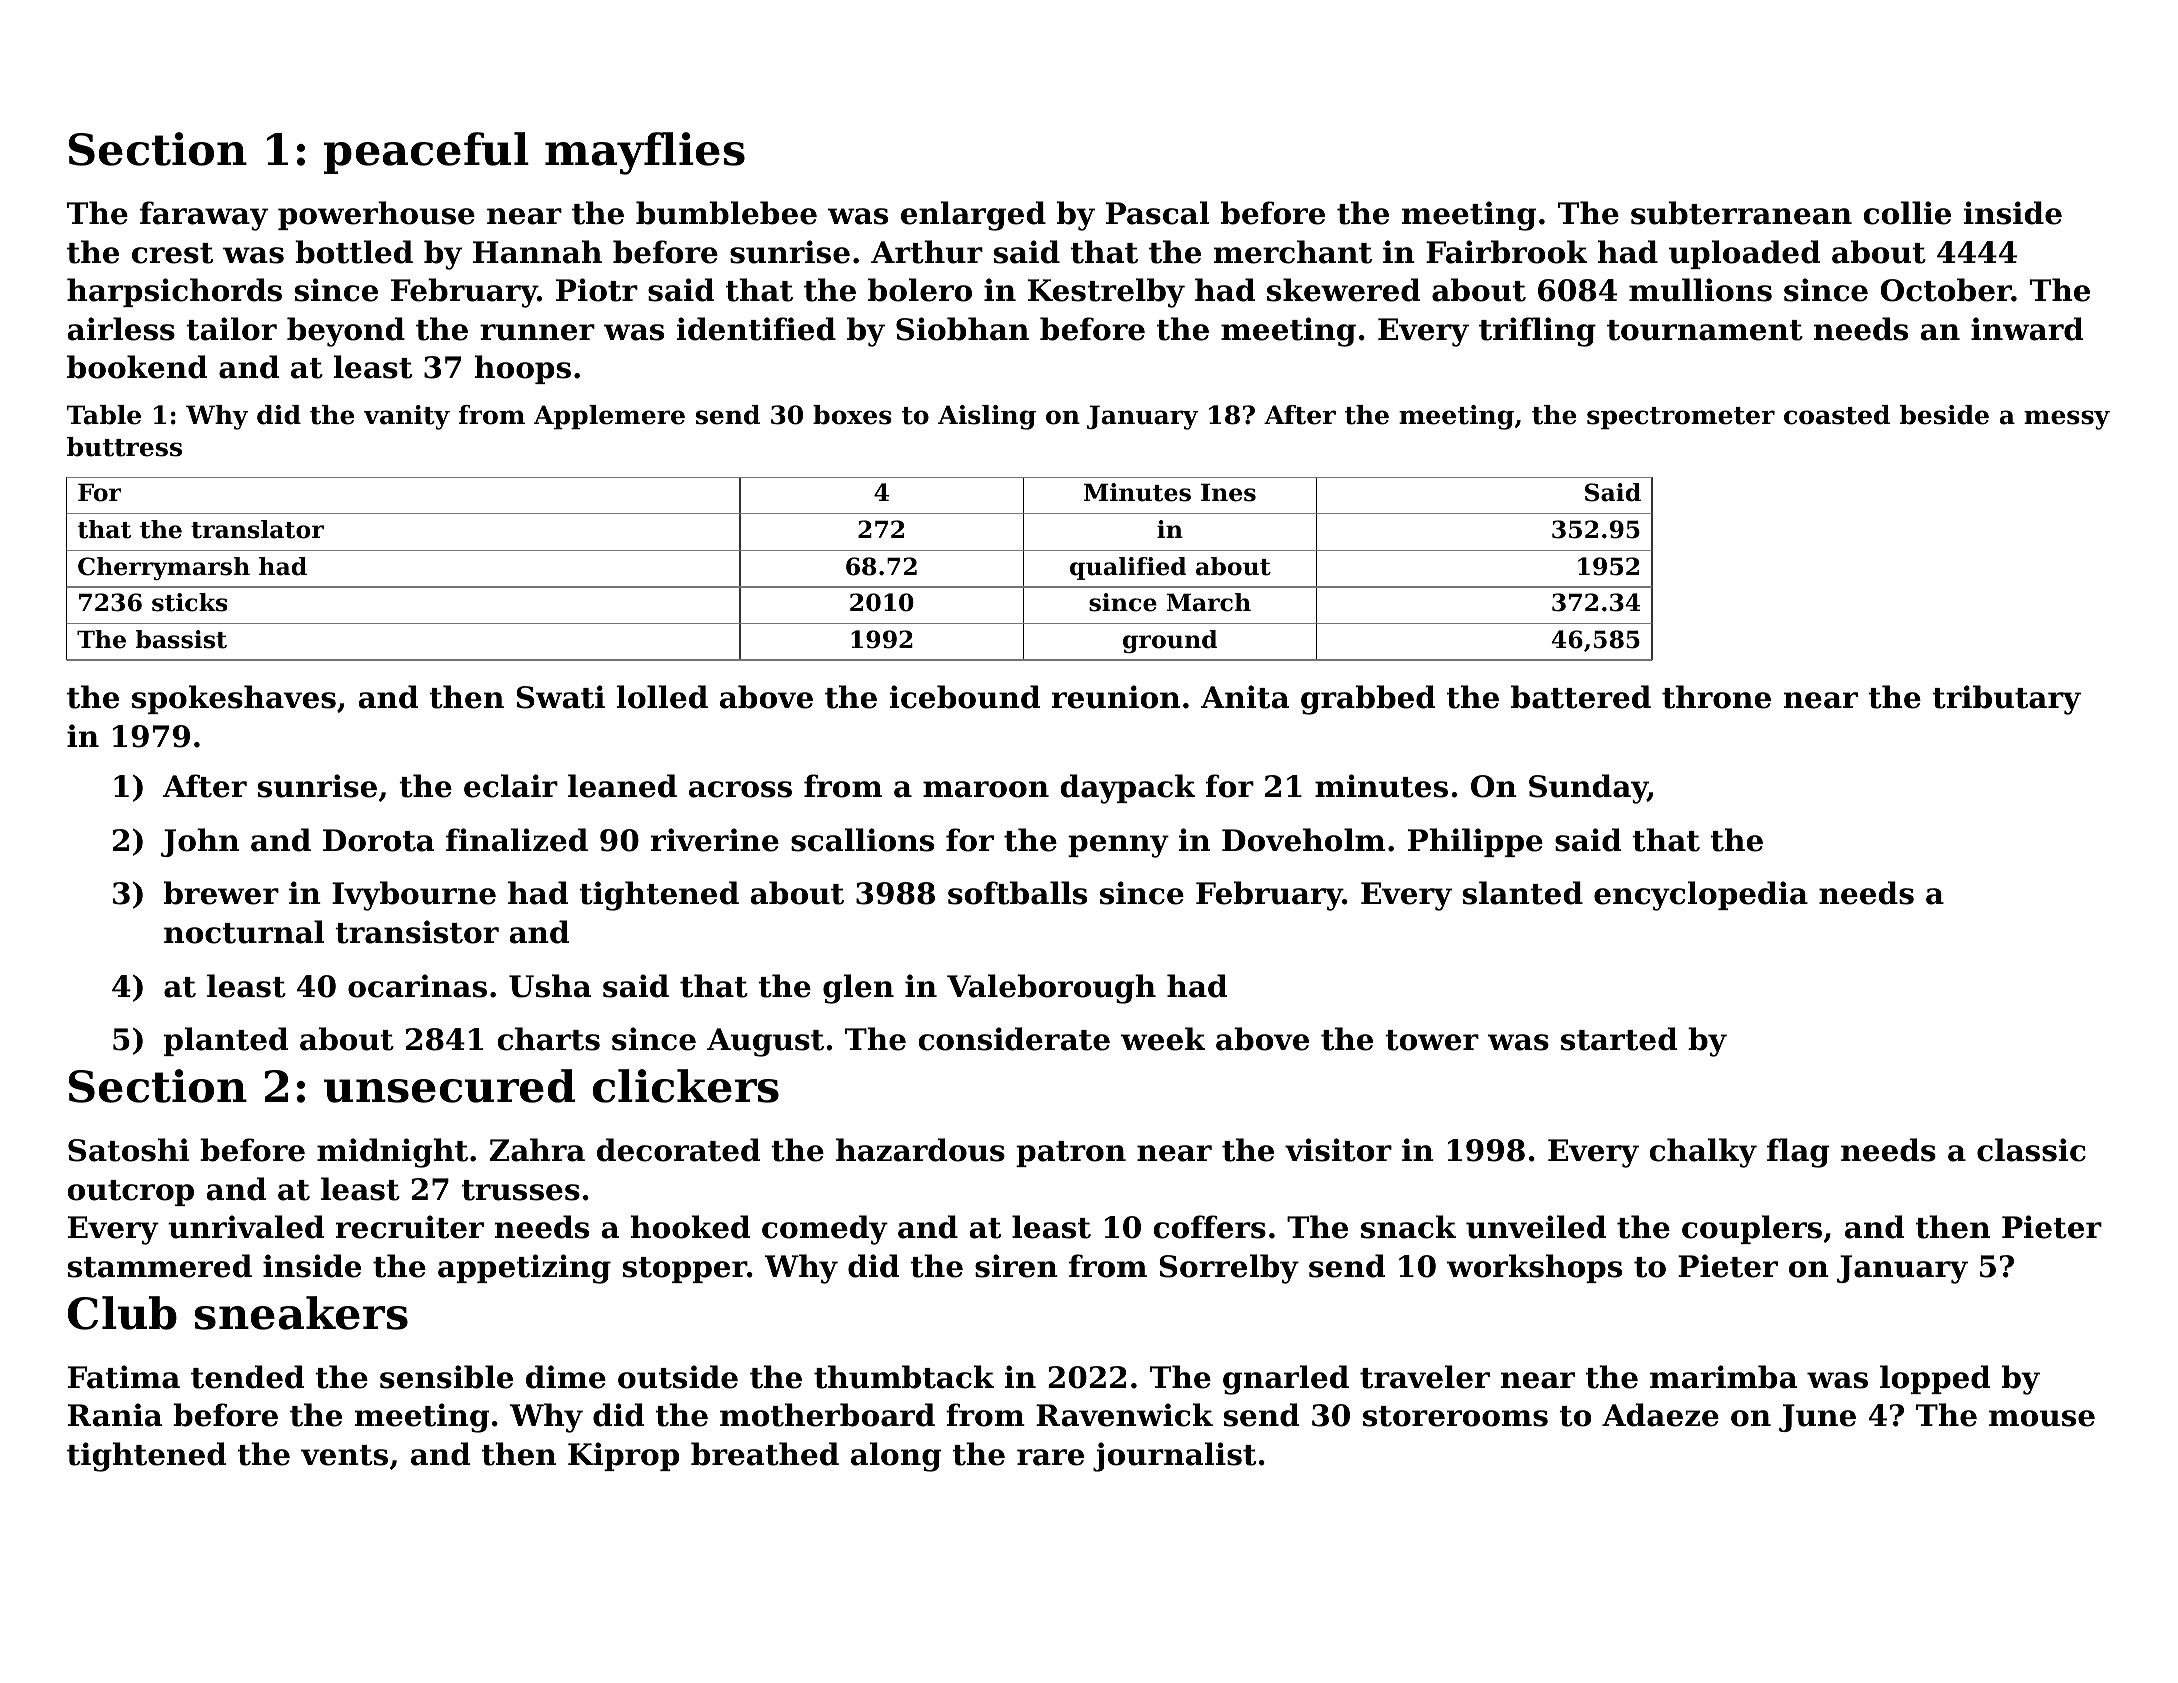 The image size is (2178, 1683). I want to click on Ines, so click(1228, 492).
